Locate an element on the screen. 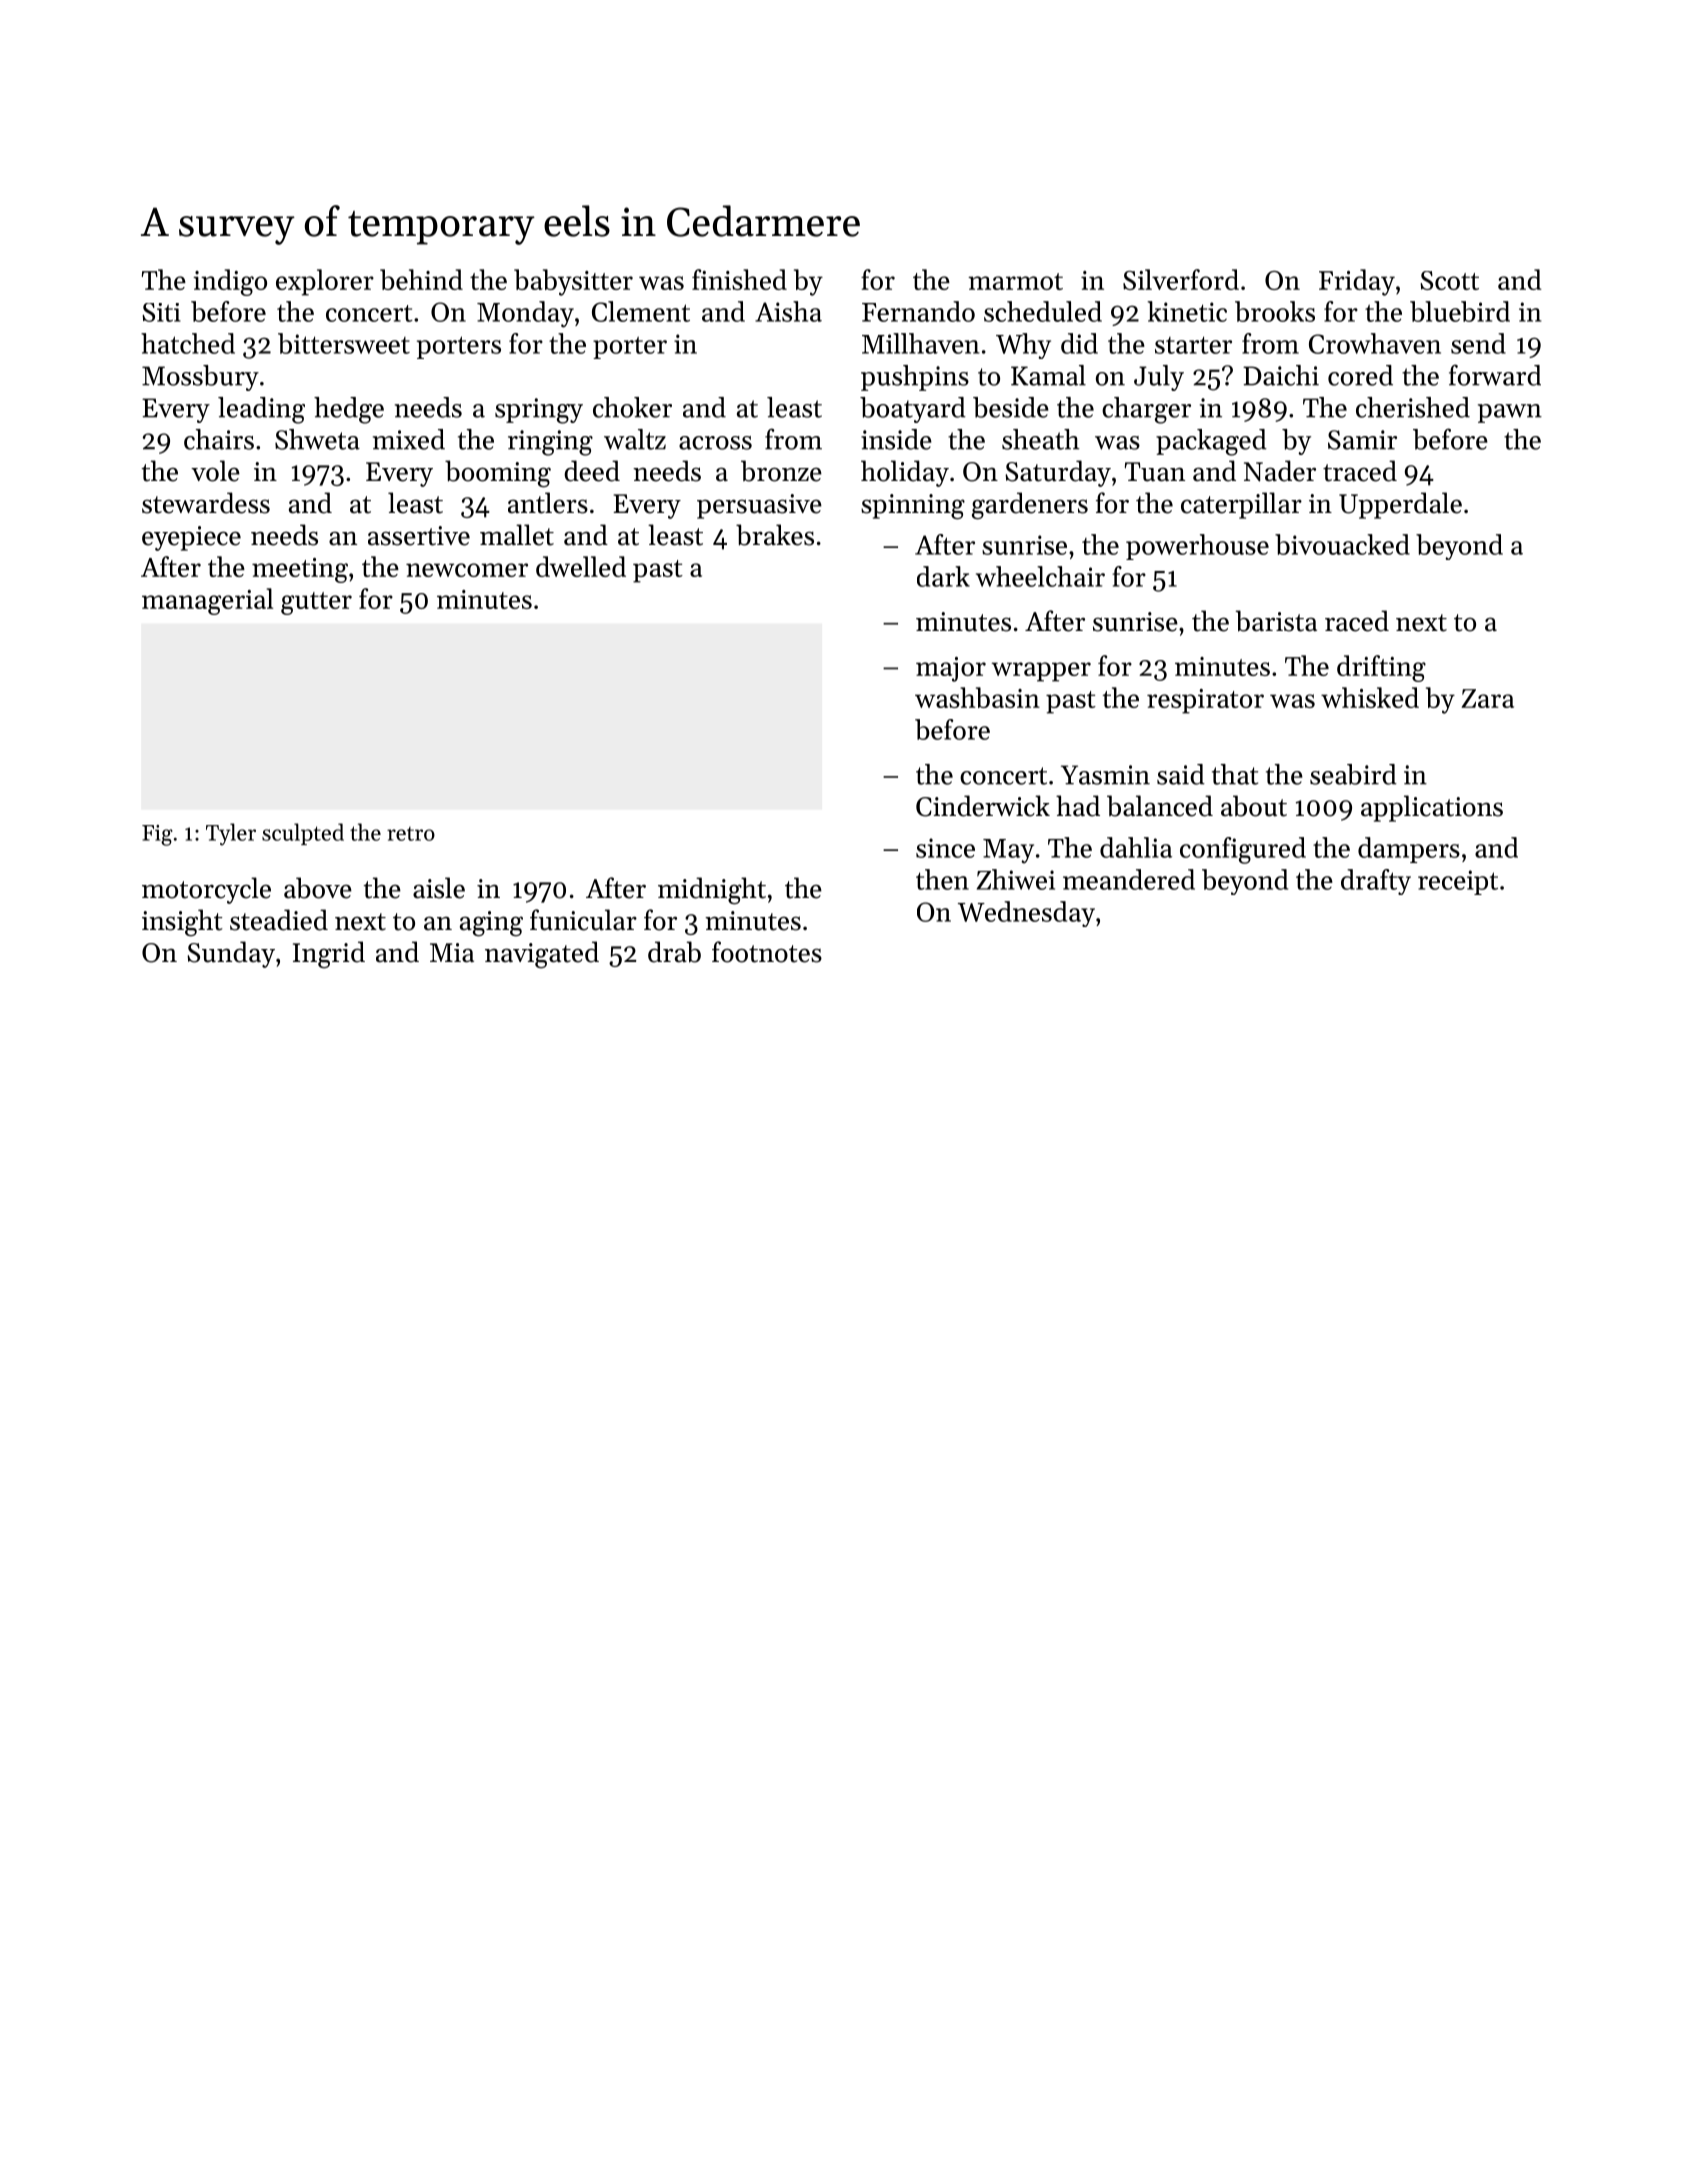 The height and width of the screenshot is (2178, 1683). major is located at coordinates (951, 669).
